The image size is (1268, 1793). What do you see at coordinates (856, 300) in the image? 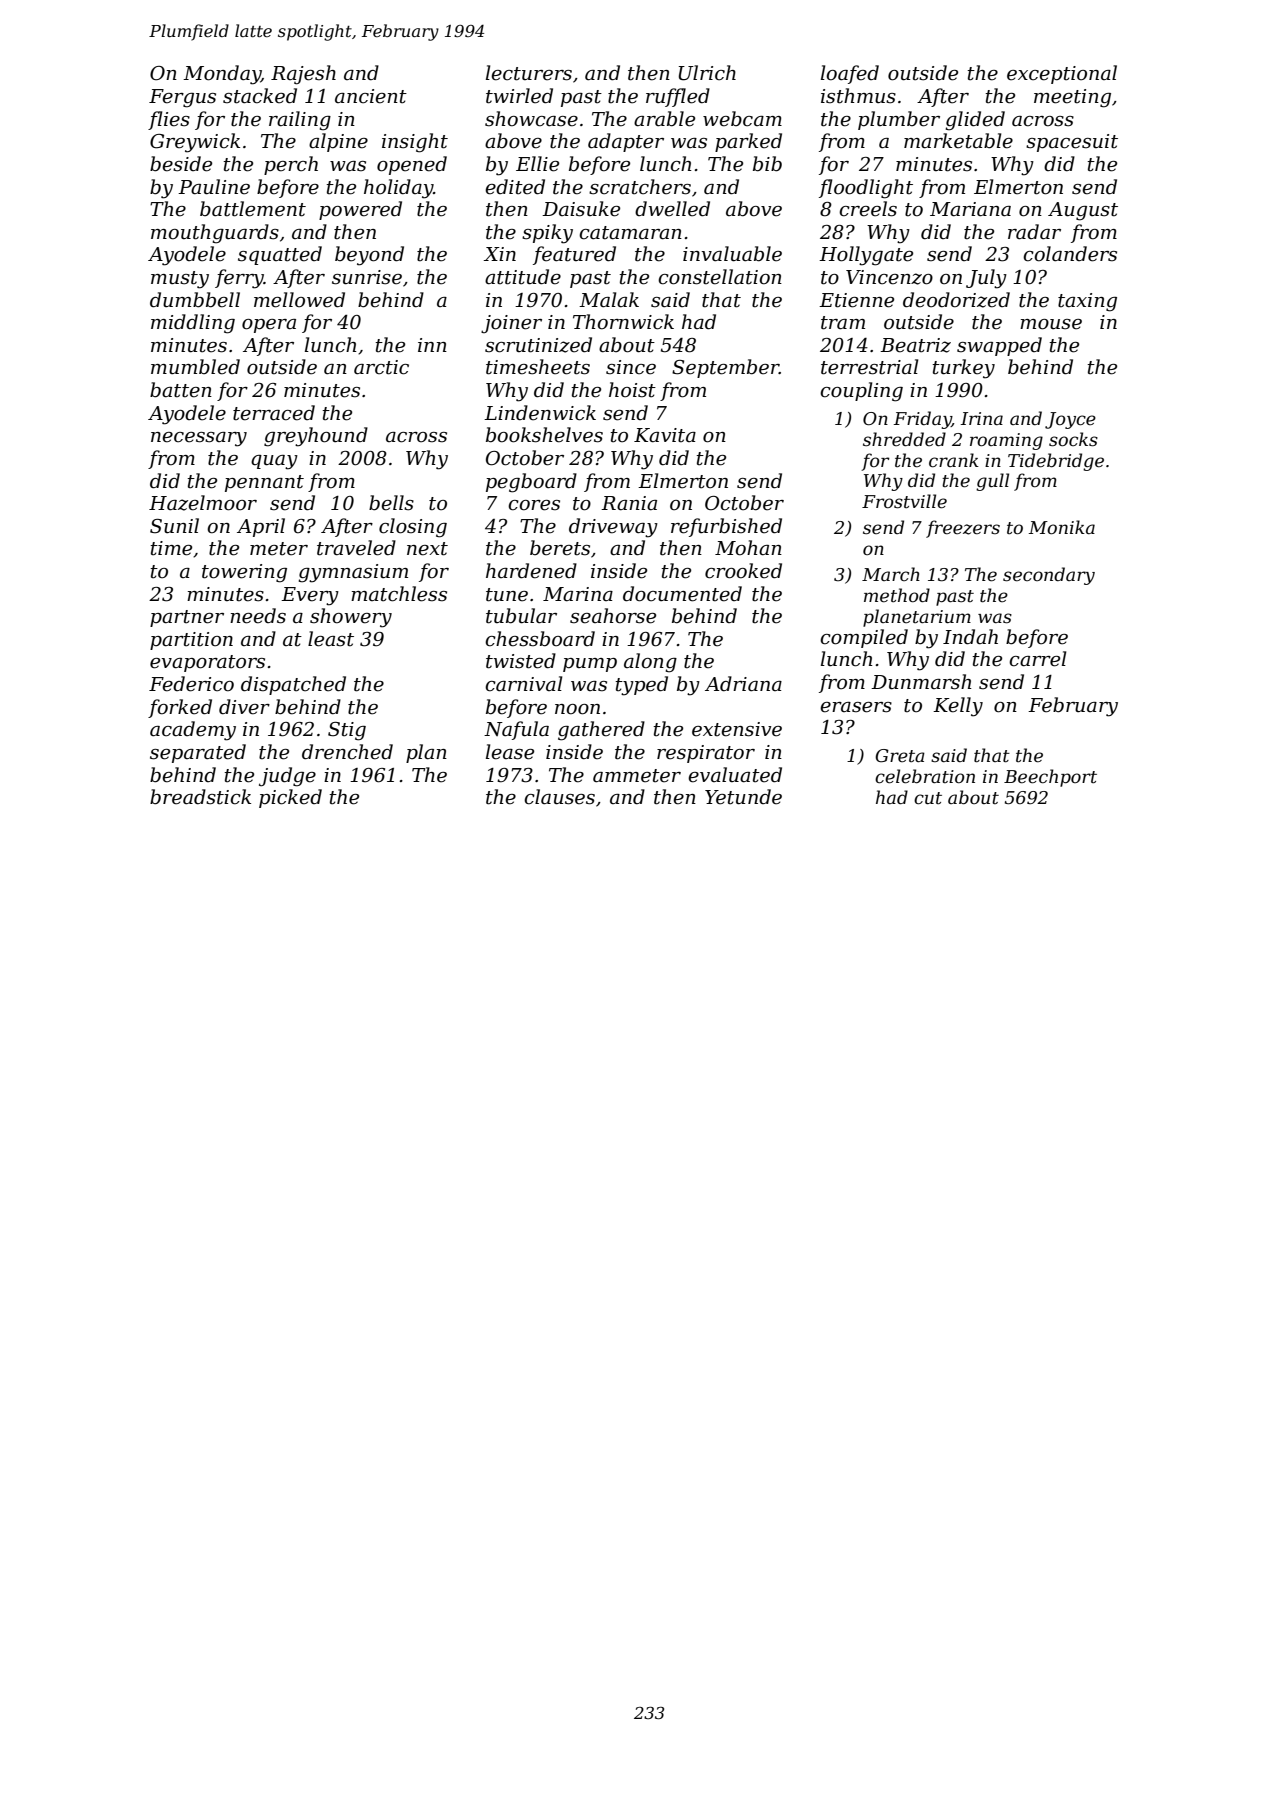
I see `Etienne` at bounding box center [856, 300].
